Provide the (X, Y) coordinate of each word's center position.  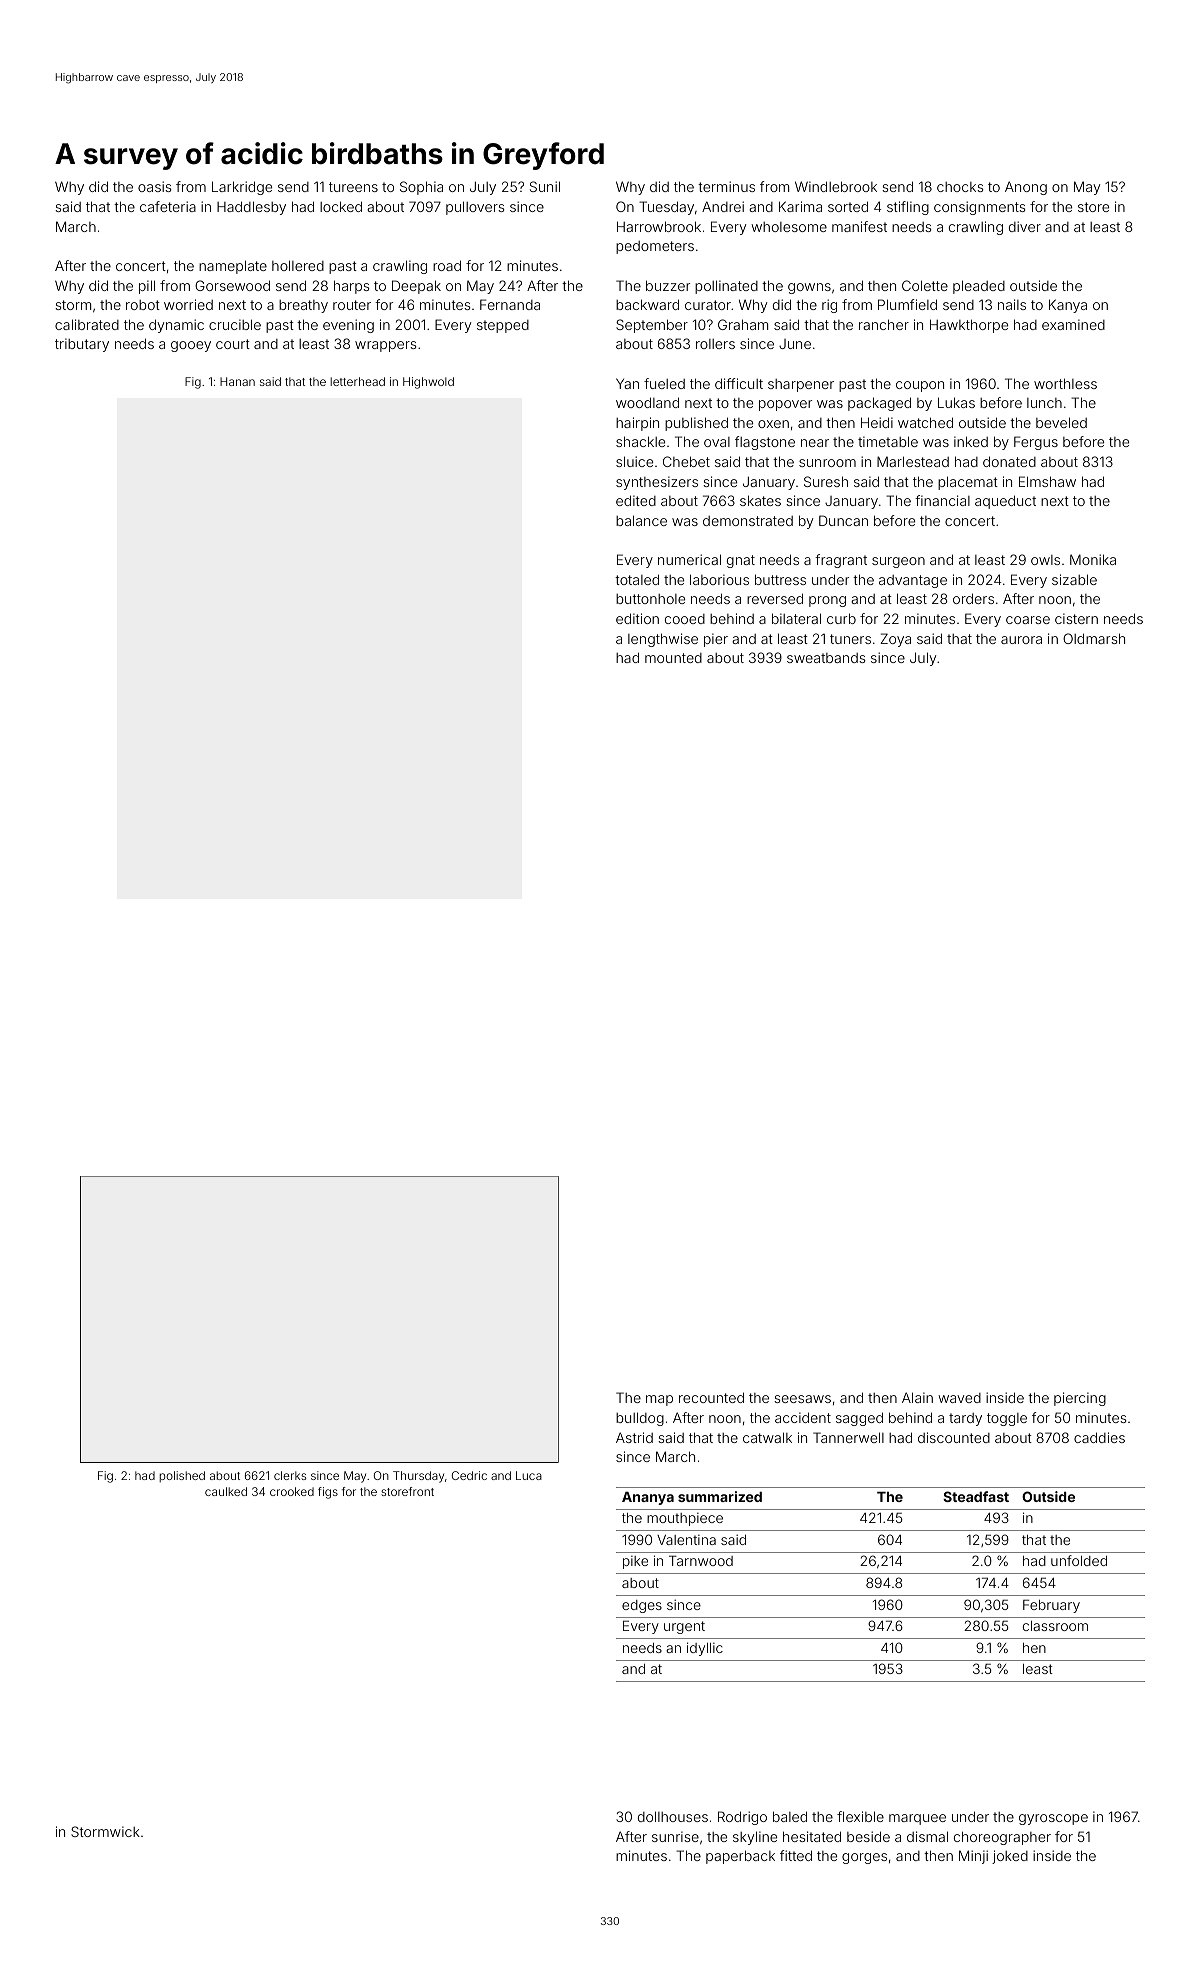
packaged (879, 404)
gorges (864, 1858)
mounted (673, 658)
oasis (154, 186)
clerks (290, 1475)
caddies (1099, 1437)
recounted (711, 1397)
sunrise (675, 1836)
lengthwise (663, 640)
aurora (1021, 640)
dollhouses (673, 1816)
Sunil (545, 186)
